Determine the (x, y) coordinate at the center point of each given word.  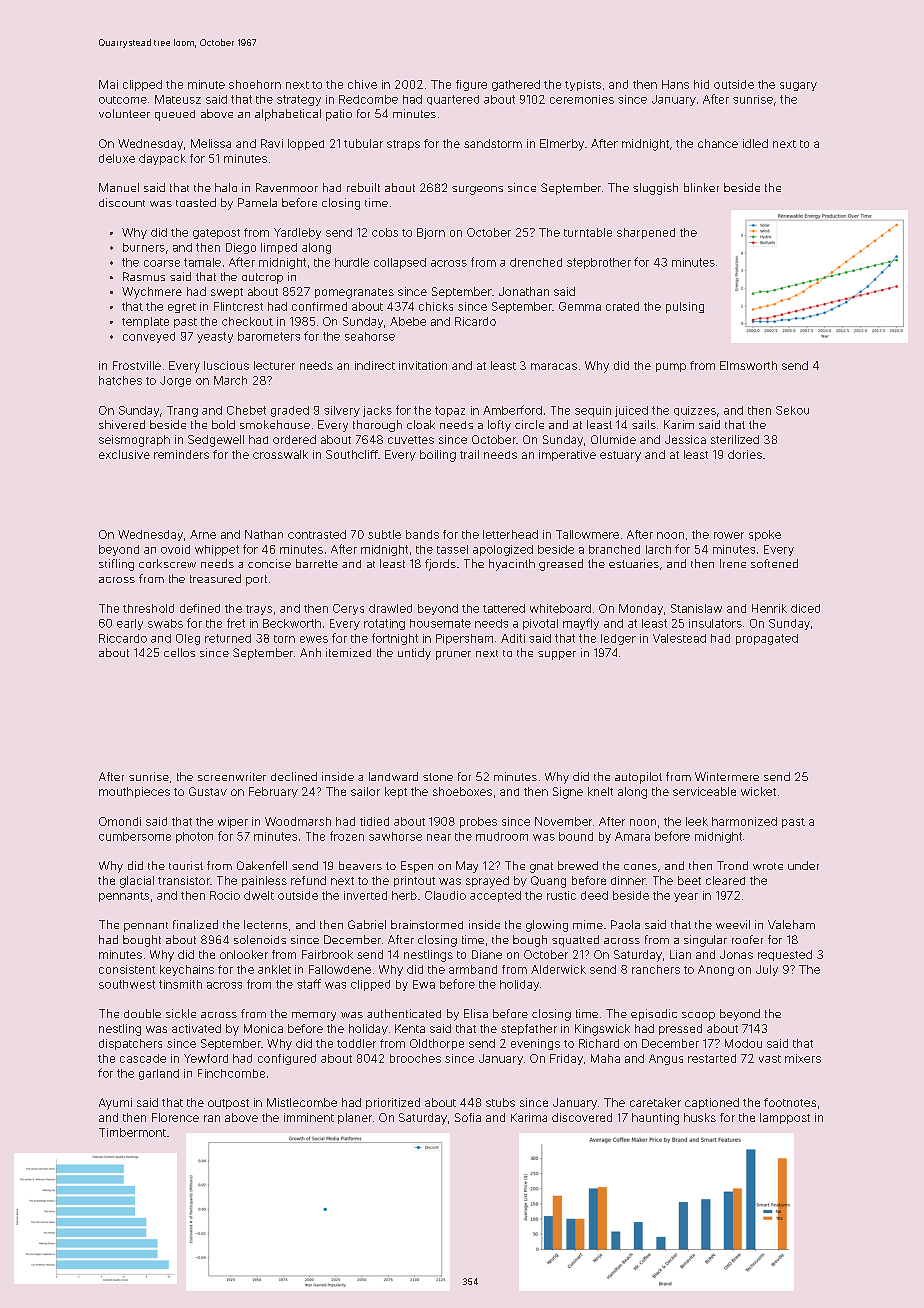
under (803, 865)
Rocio (225, 895)
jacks (377, 411)
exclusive (124, 454)
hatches (120, 380)
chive (362, 84)
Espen (417, 867)
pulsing (685, 307)
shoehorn (255, 84)
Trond (732, 865)
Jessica (685, 439)
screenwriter (232, 776)
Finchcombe (231, 1073)
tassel (452, 549)
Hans (675, 84)
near (439, 837)
